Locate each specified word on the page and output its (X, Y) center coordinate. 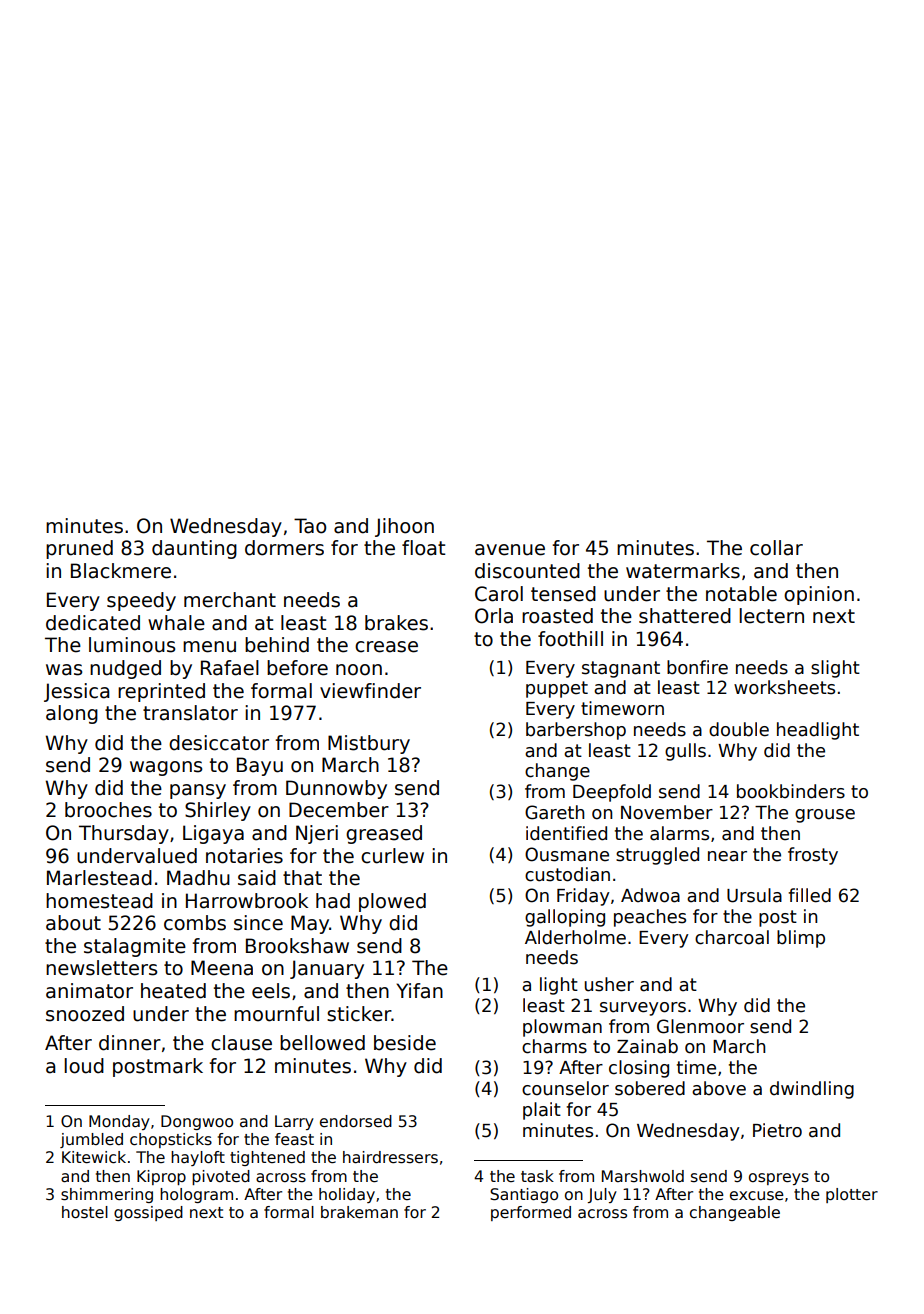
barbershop (576, 731)
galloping (565, 918)
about (73, 923)
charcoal (732, 937)
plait (542, 1111)
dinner (130, 1043)
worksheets (784, 687)
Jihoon (404, 527)
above (719, 1088)
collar (776, 548)
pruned (79, 549)
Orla (494, 616)
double (739, 729)
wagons (166, 768)
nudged (125, 669)
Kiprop (161, 1177)
